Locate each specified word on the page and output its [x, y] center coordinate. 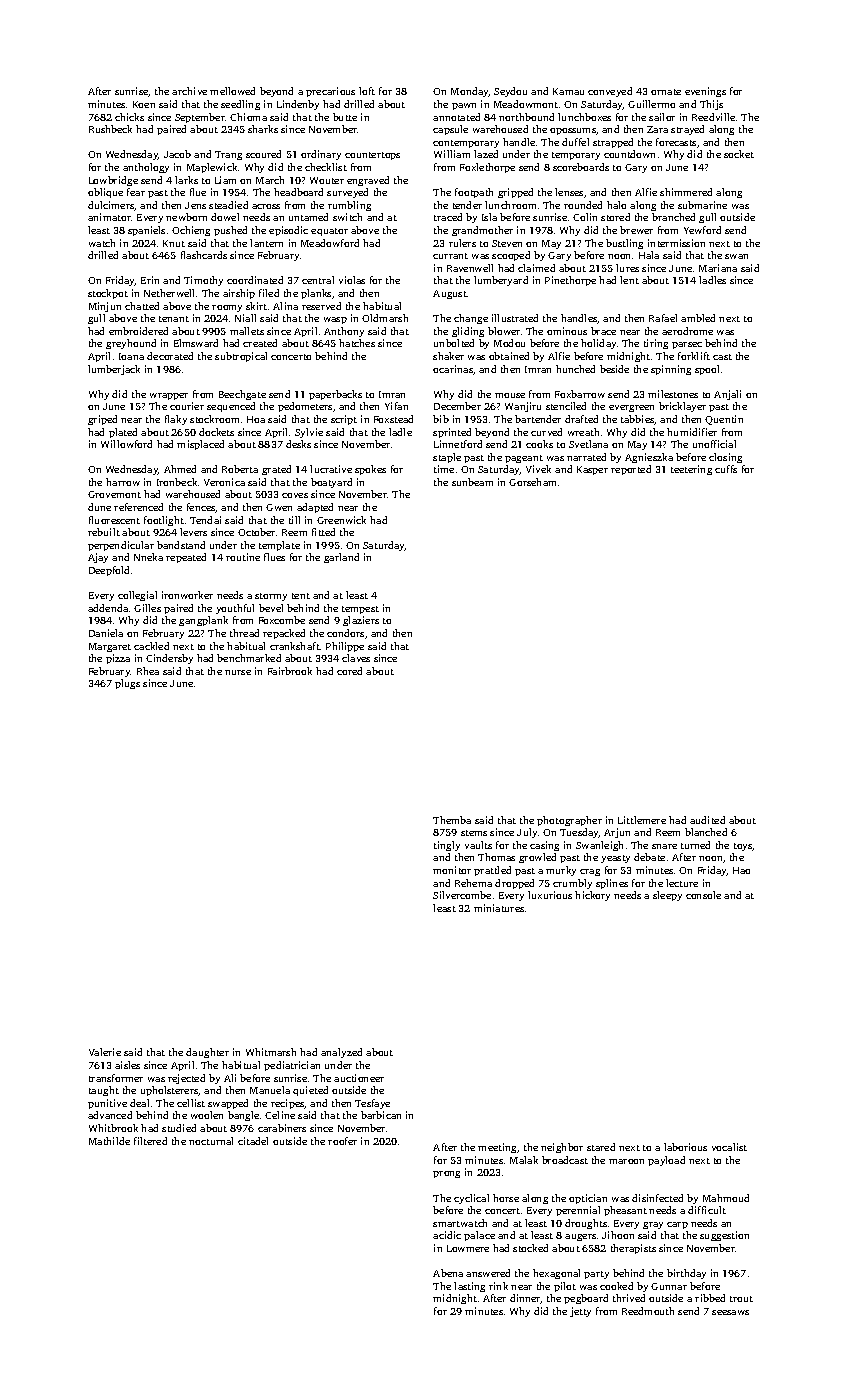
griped [102, 420]
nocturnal [211, 1141]
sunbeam [472, 482]
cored [349, 671]
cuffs [726, 469]
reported [631, 470]
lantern [266, 243]
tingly [447, 846]
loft [367, 91]
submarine [702, 205]
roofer [342, 1141]
